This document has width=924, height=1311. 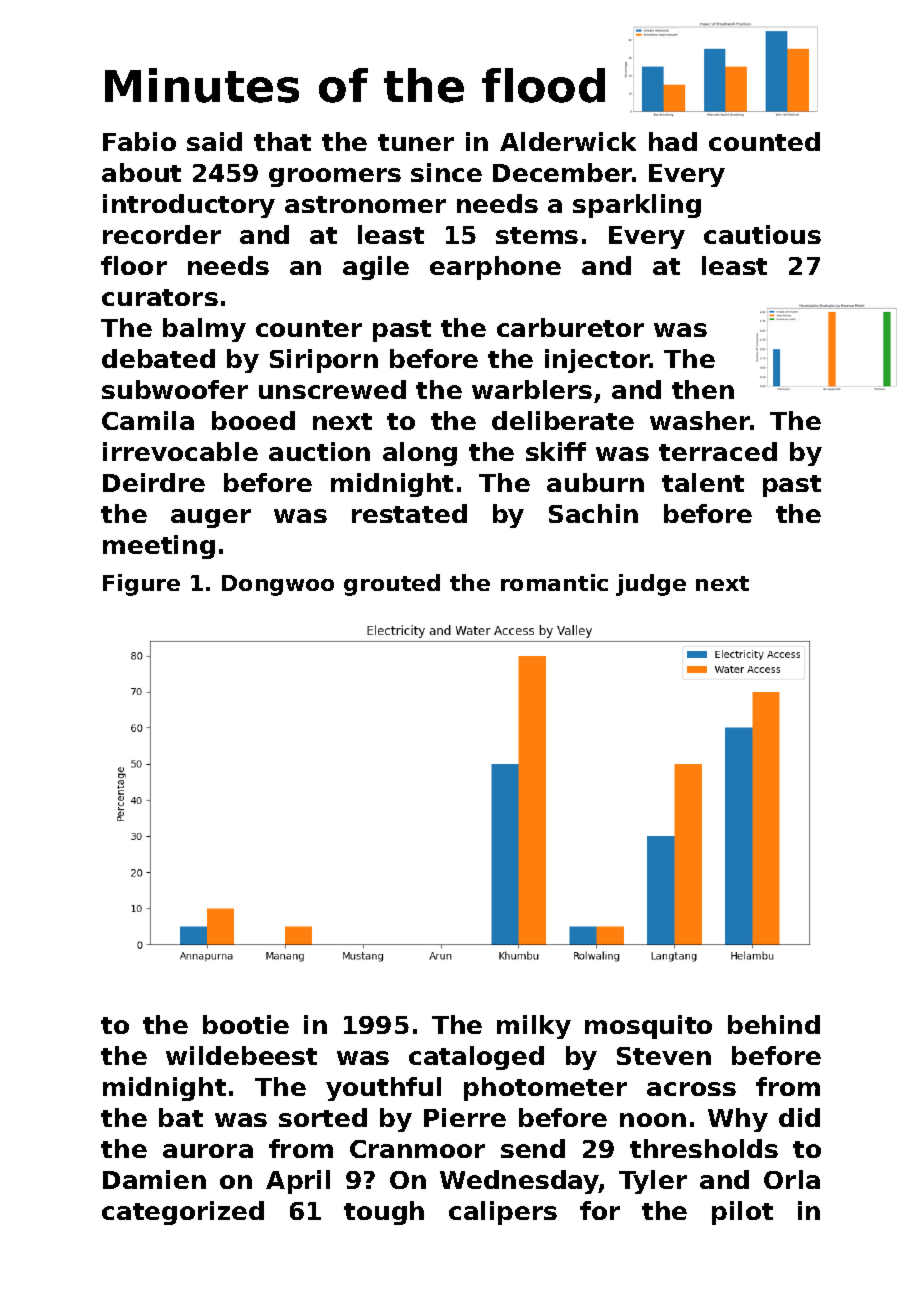 What do you see at coordinates (597, 361) in the document?
I see `injector` at bounding box center [597, 361].
